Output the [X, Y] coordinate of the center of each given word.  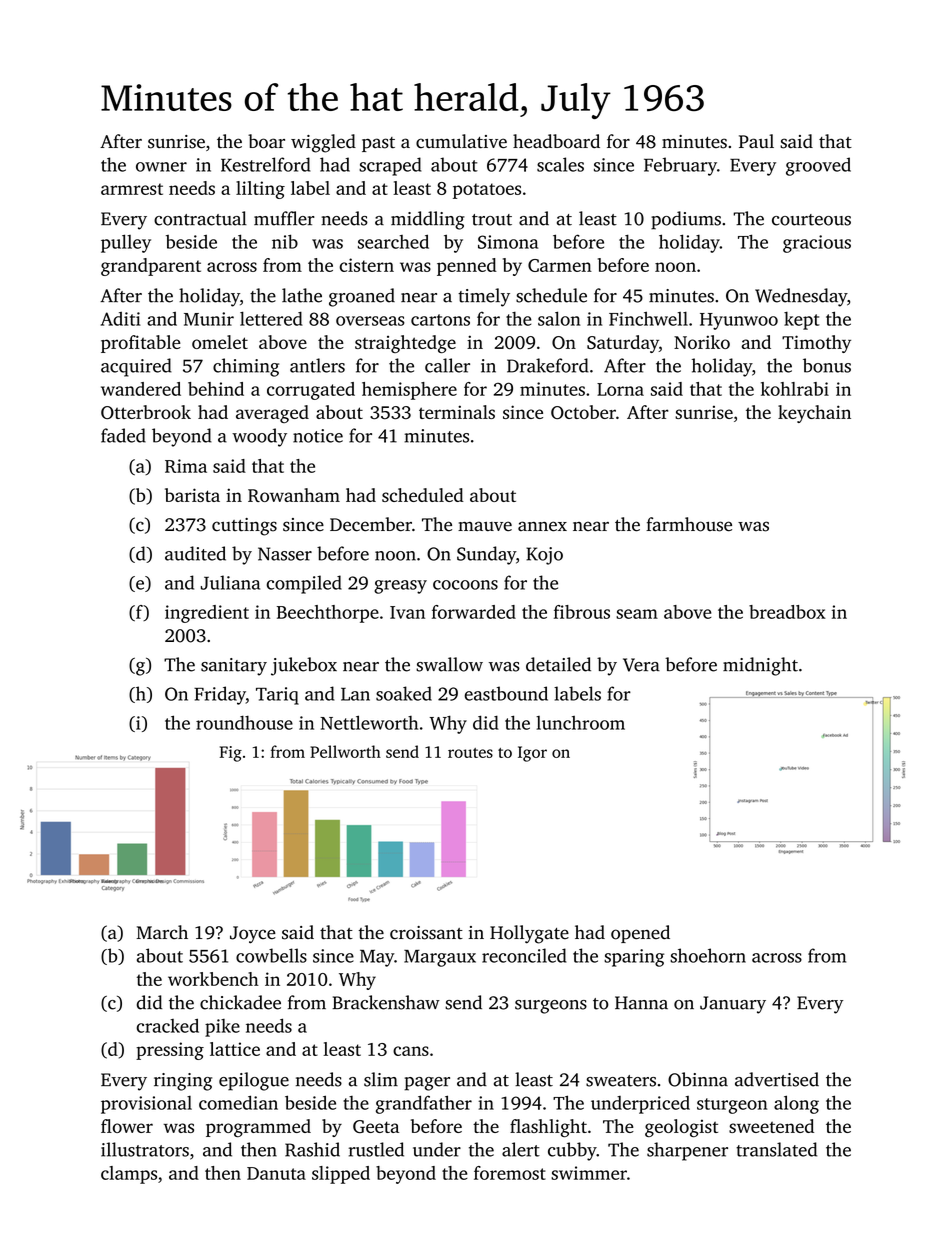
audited [195, 553]
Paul [756, 141]
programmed [258, 1128]
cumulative [461, 141]
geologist [681, 1128]
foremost [510, 1173]
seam [637, 614]
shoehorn [708, 955]
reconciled [524, 955]
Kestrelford [265, 164]
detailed [558, 664]
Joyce [253, 935]
